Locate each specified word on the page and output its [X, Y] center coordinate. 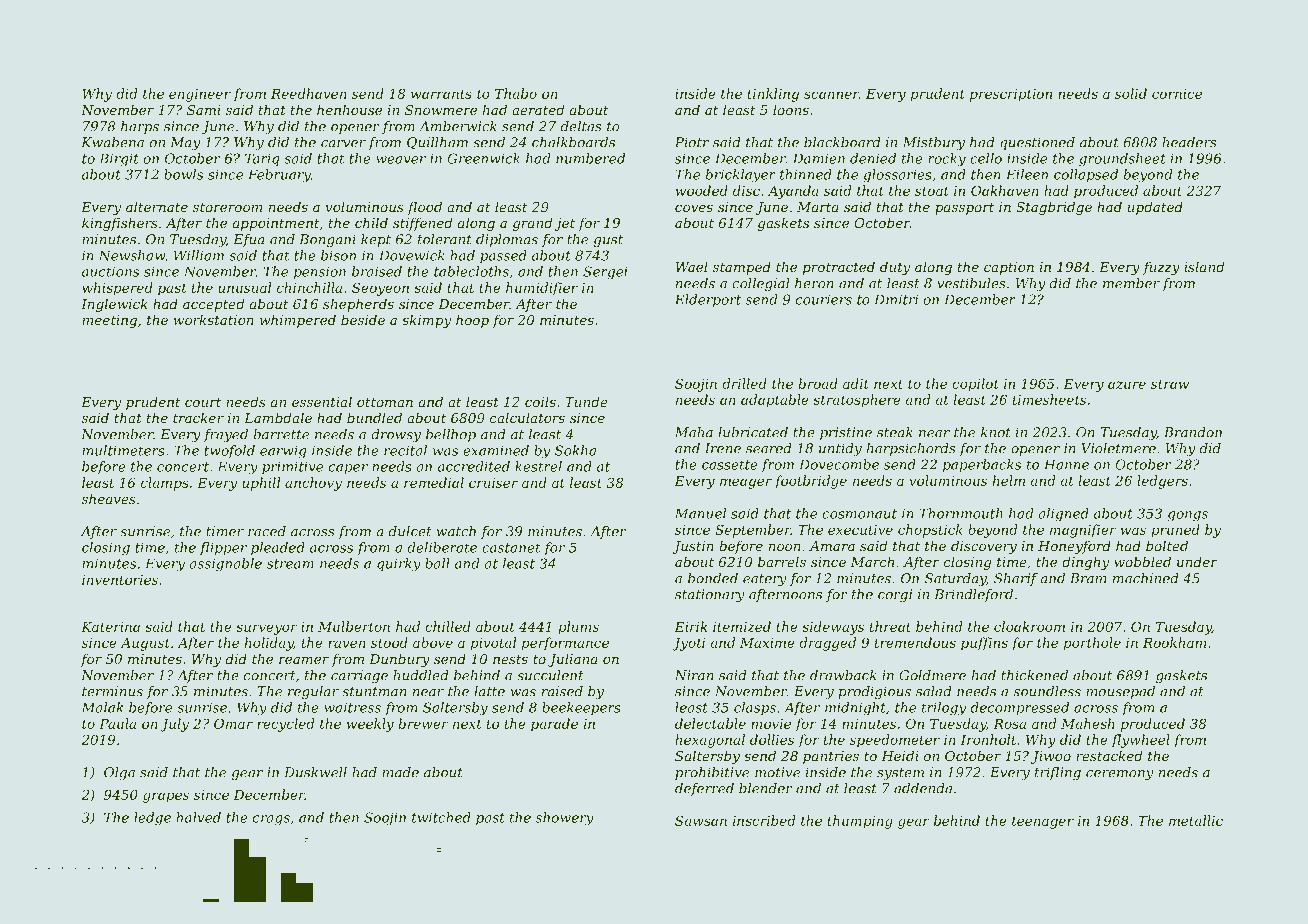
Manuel [700, 513]
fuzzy [1161, 268]
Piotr [692, 142]
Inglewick [114, 305]
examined [496, 450]
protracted [839, 268]
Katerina [110, 627]
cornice [1177, 94]
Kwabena [112, 142]
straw [1170, 384]
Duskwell [315, 772]
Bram [1088, 578]
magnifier [1083, 531]
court [203, 402]
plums [578, 628]
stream [290, 564]
